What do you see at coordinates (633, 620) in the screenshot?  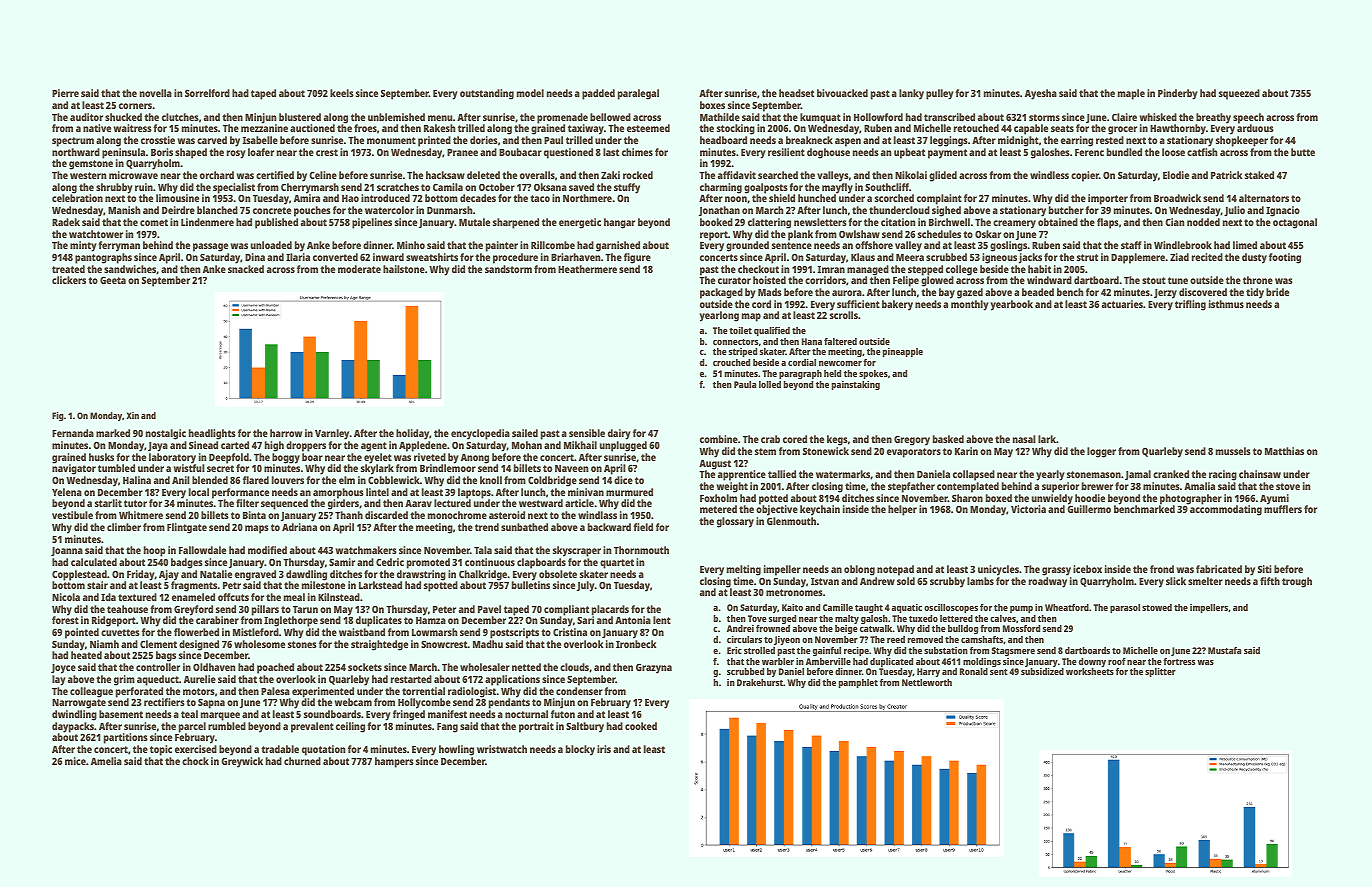 I see `Antonia` at bounding box center [633, 620].
